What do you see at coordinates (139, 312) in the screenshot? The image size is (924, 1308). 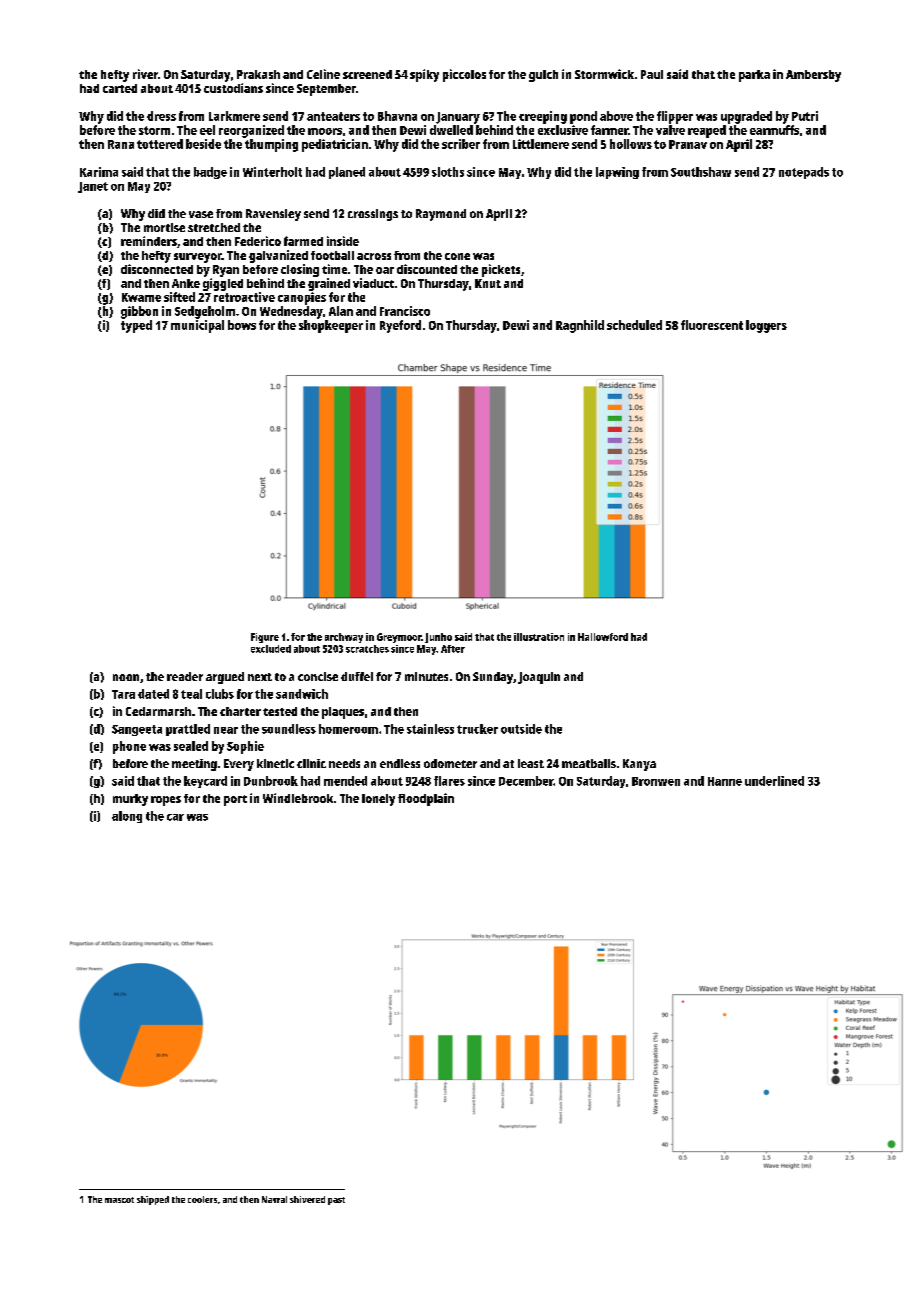 I see `gibbon` at bounding box center [139, 312].
